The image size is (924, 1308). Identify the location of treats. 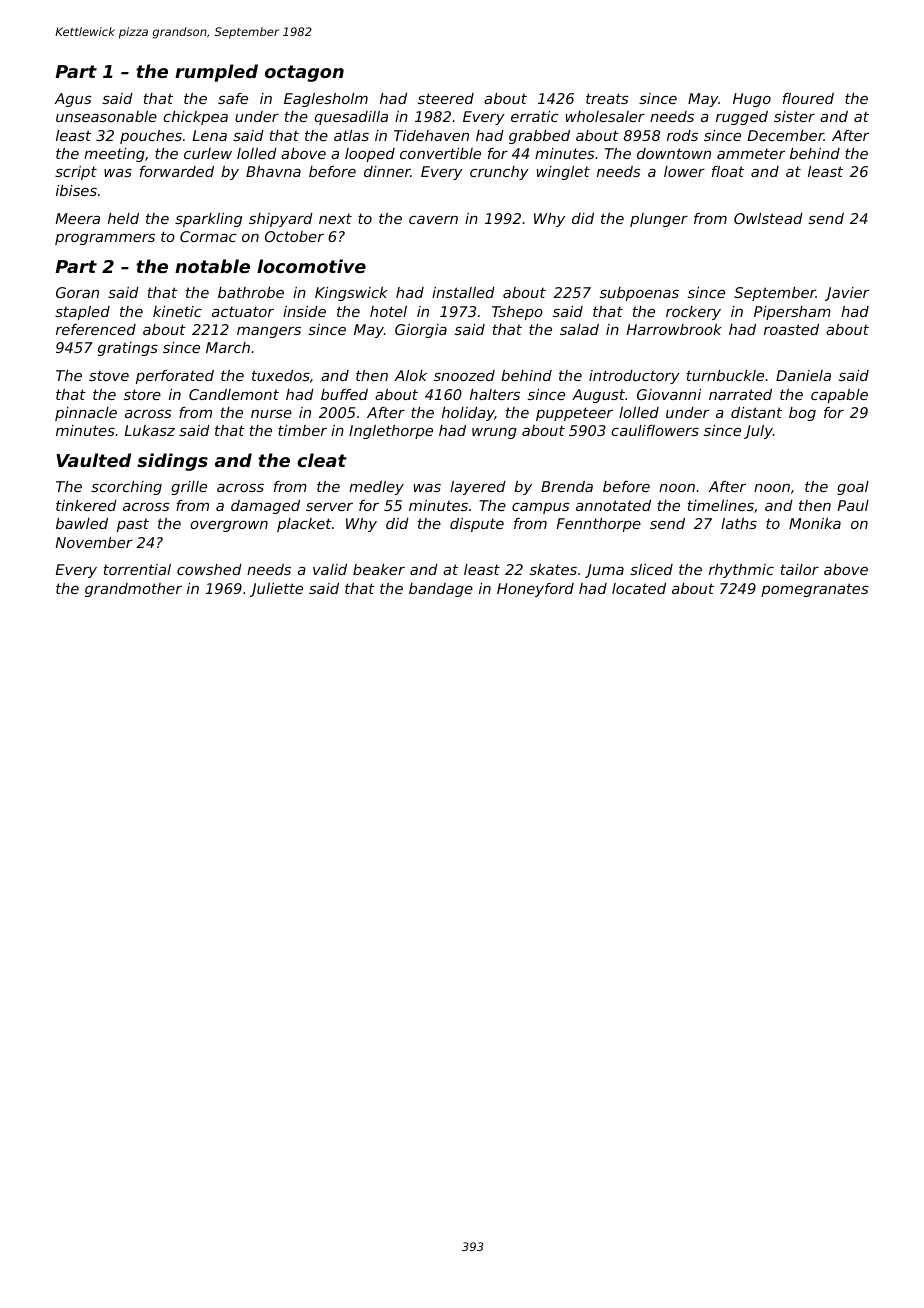
(607, 98).
